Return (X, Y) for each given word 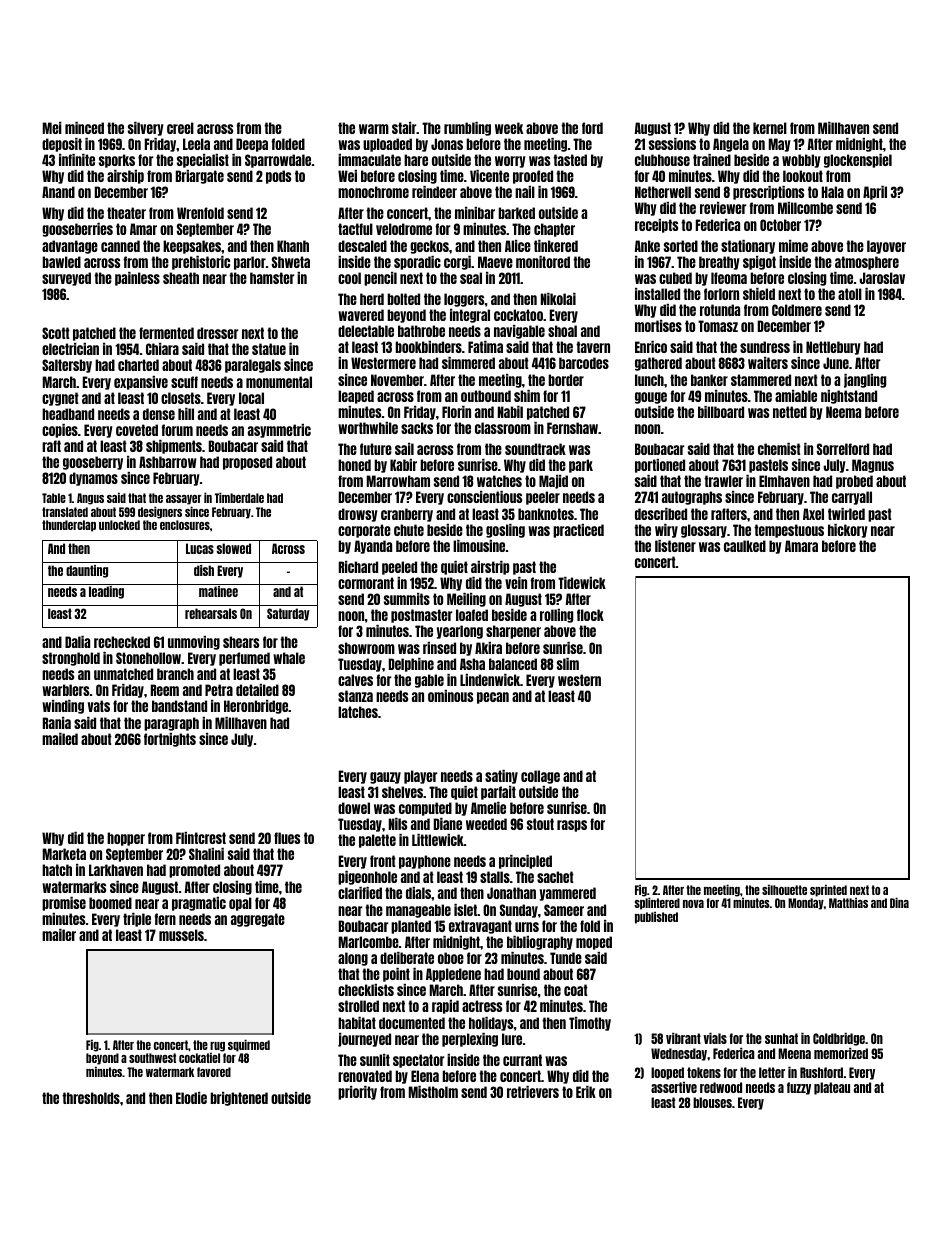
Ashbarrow (168, 462)
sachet (555, 877)
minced (84, 128)
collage (540, 777)
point (396, 975)
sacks (417, 428)
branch (175, 674)
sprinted (828, 890)
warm (374, 129)
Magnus (873, 466)
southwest (152, 1058)
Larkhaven (116, 870)
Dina (899, 902)
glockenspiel (858, 161)
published (656, 917)
